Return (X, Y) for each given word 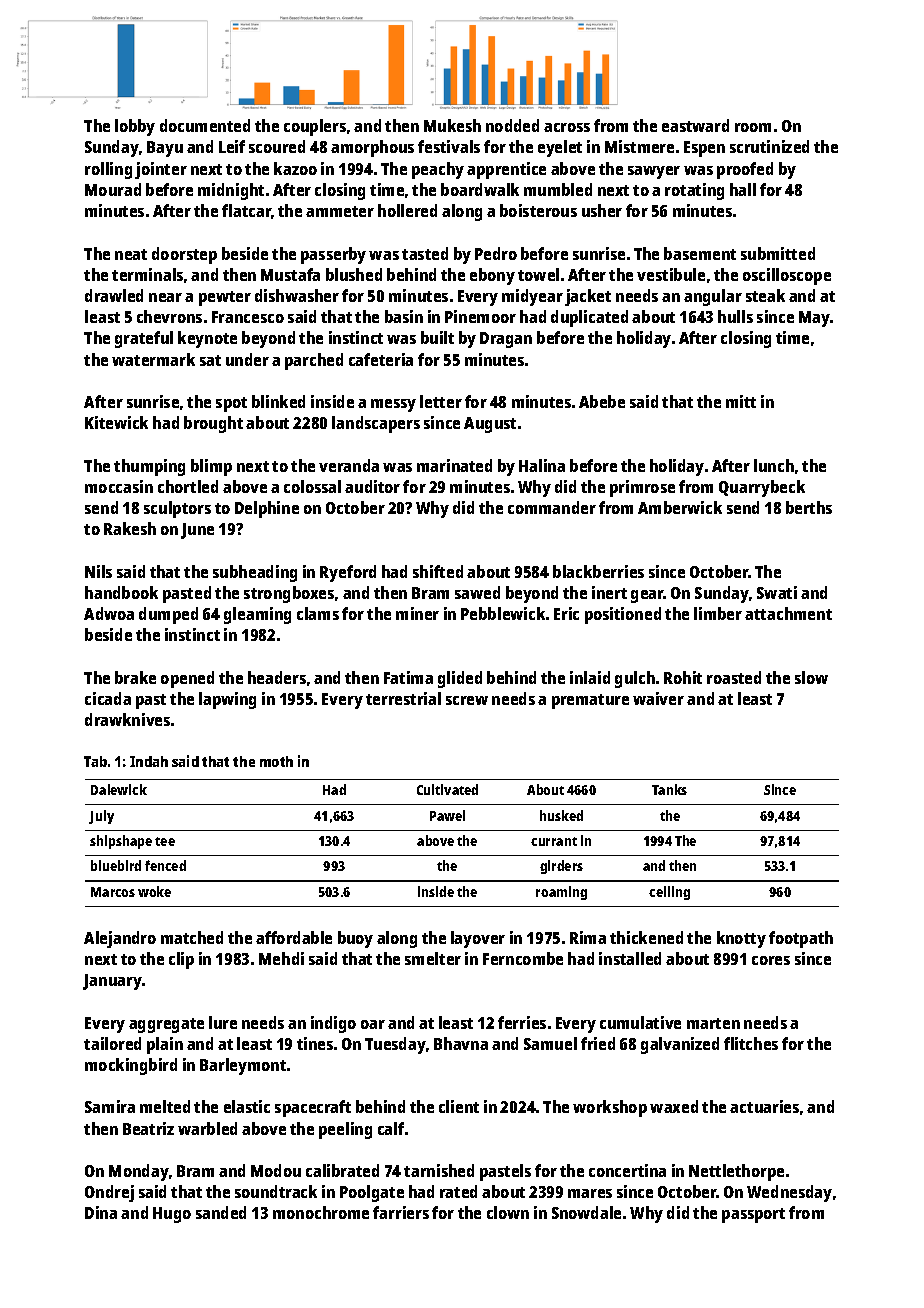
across (567, 127)
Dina (101, 1212)
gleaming (257, 615)
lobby (135, 127)
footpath (801, 939)
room (753, 127)
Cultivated (447, 789)
